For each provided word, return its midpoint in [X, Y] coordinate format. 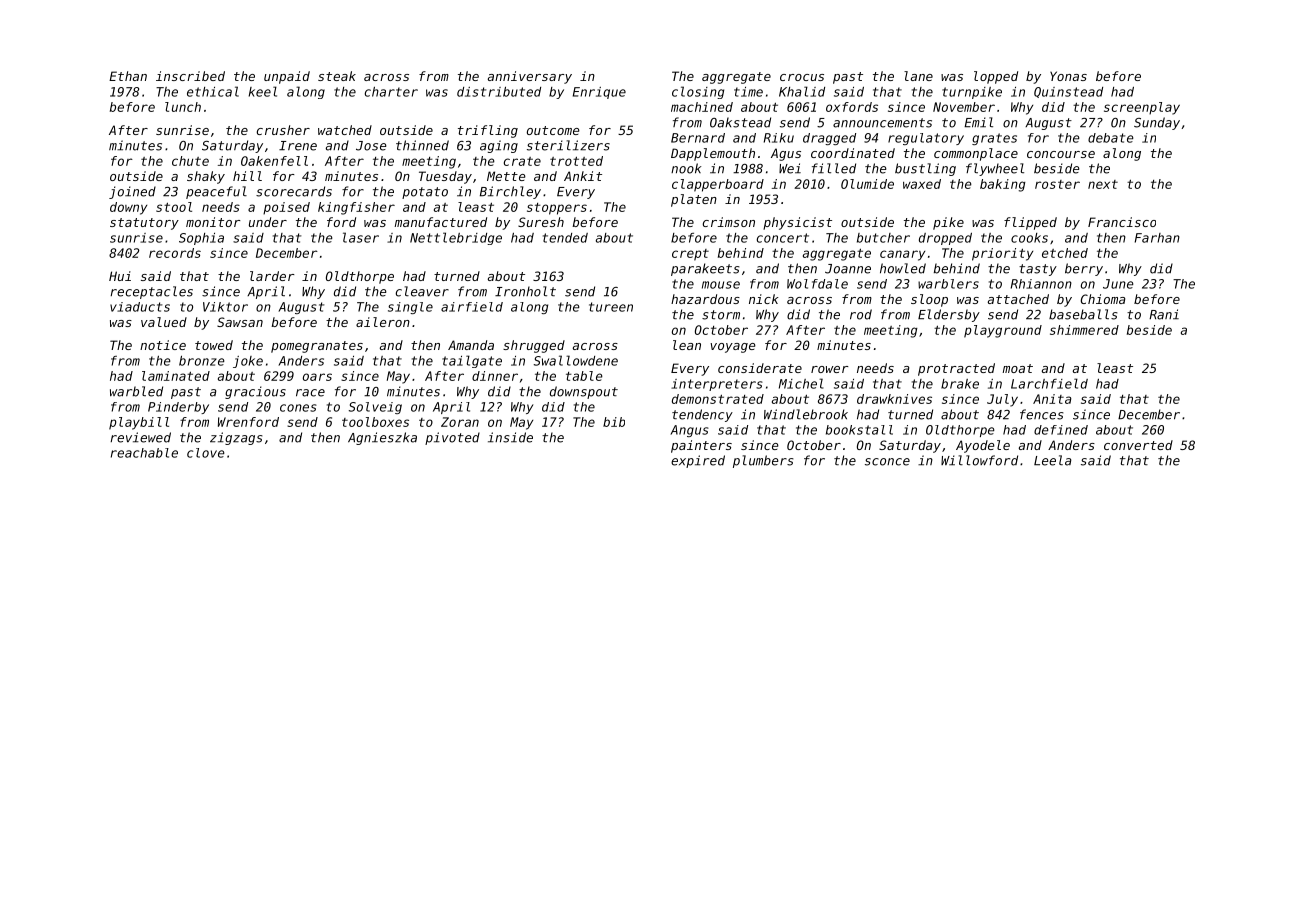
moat [1018, 368]
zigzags [236, 438]
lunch [183, 107]
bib [614, 422]
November [964, 107]
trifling [488, 131]
